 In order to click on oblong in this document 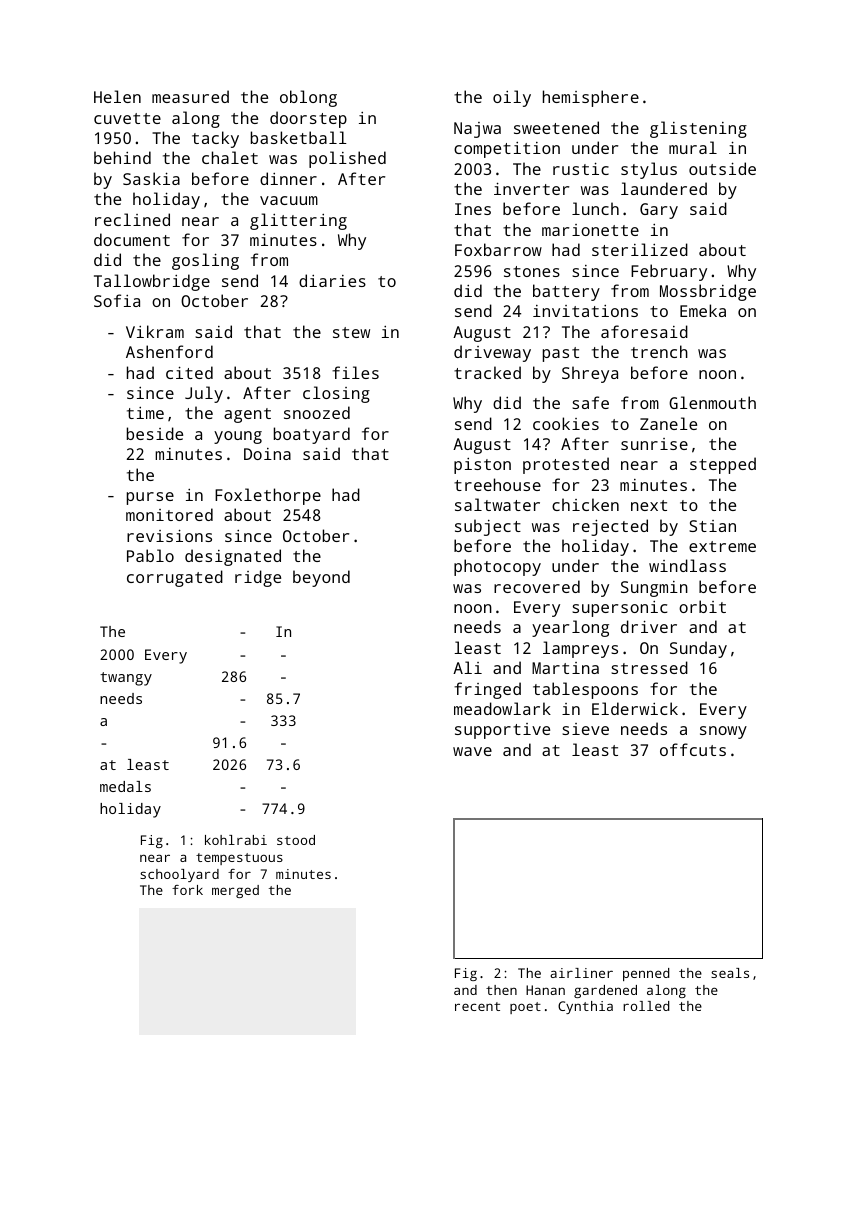, I will do `click(308, 98)`.
